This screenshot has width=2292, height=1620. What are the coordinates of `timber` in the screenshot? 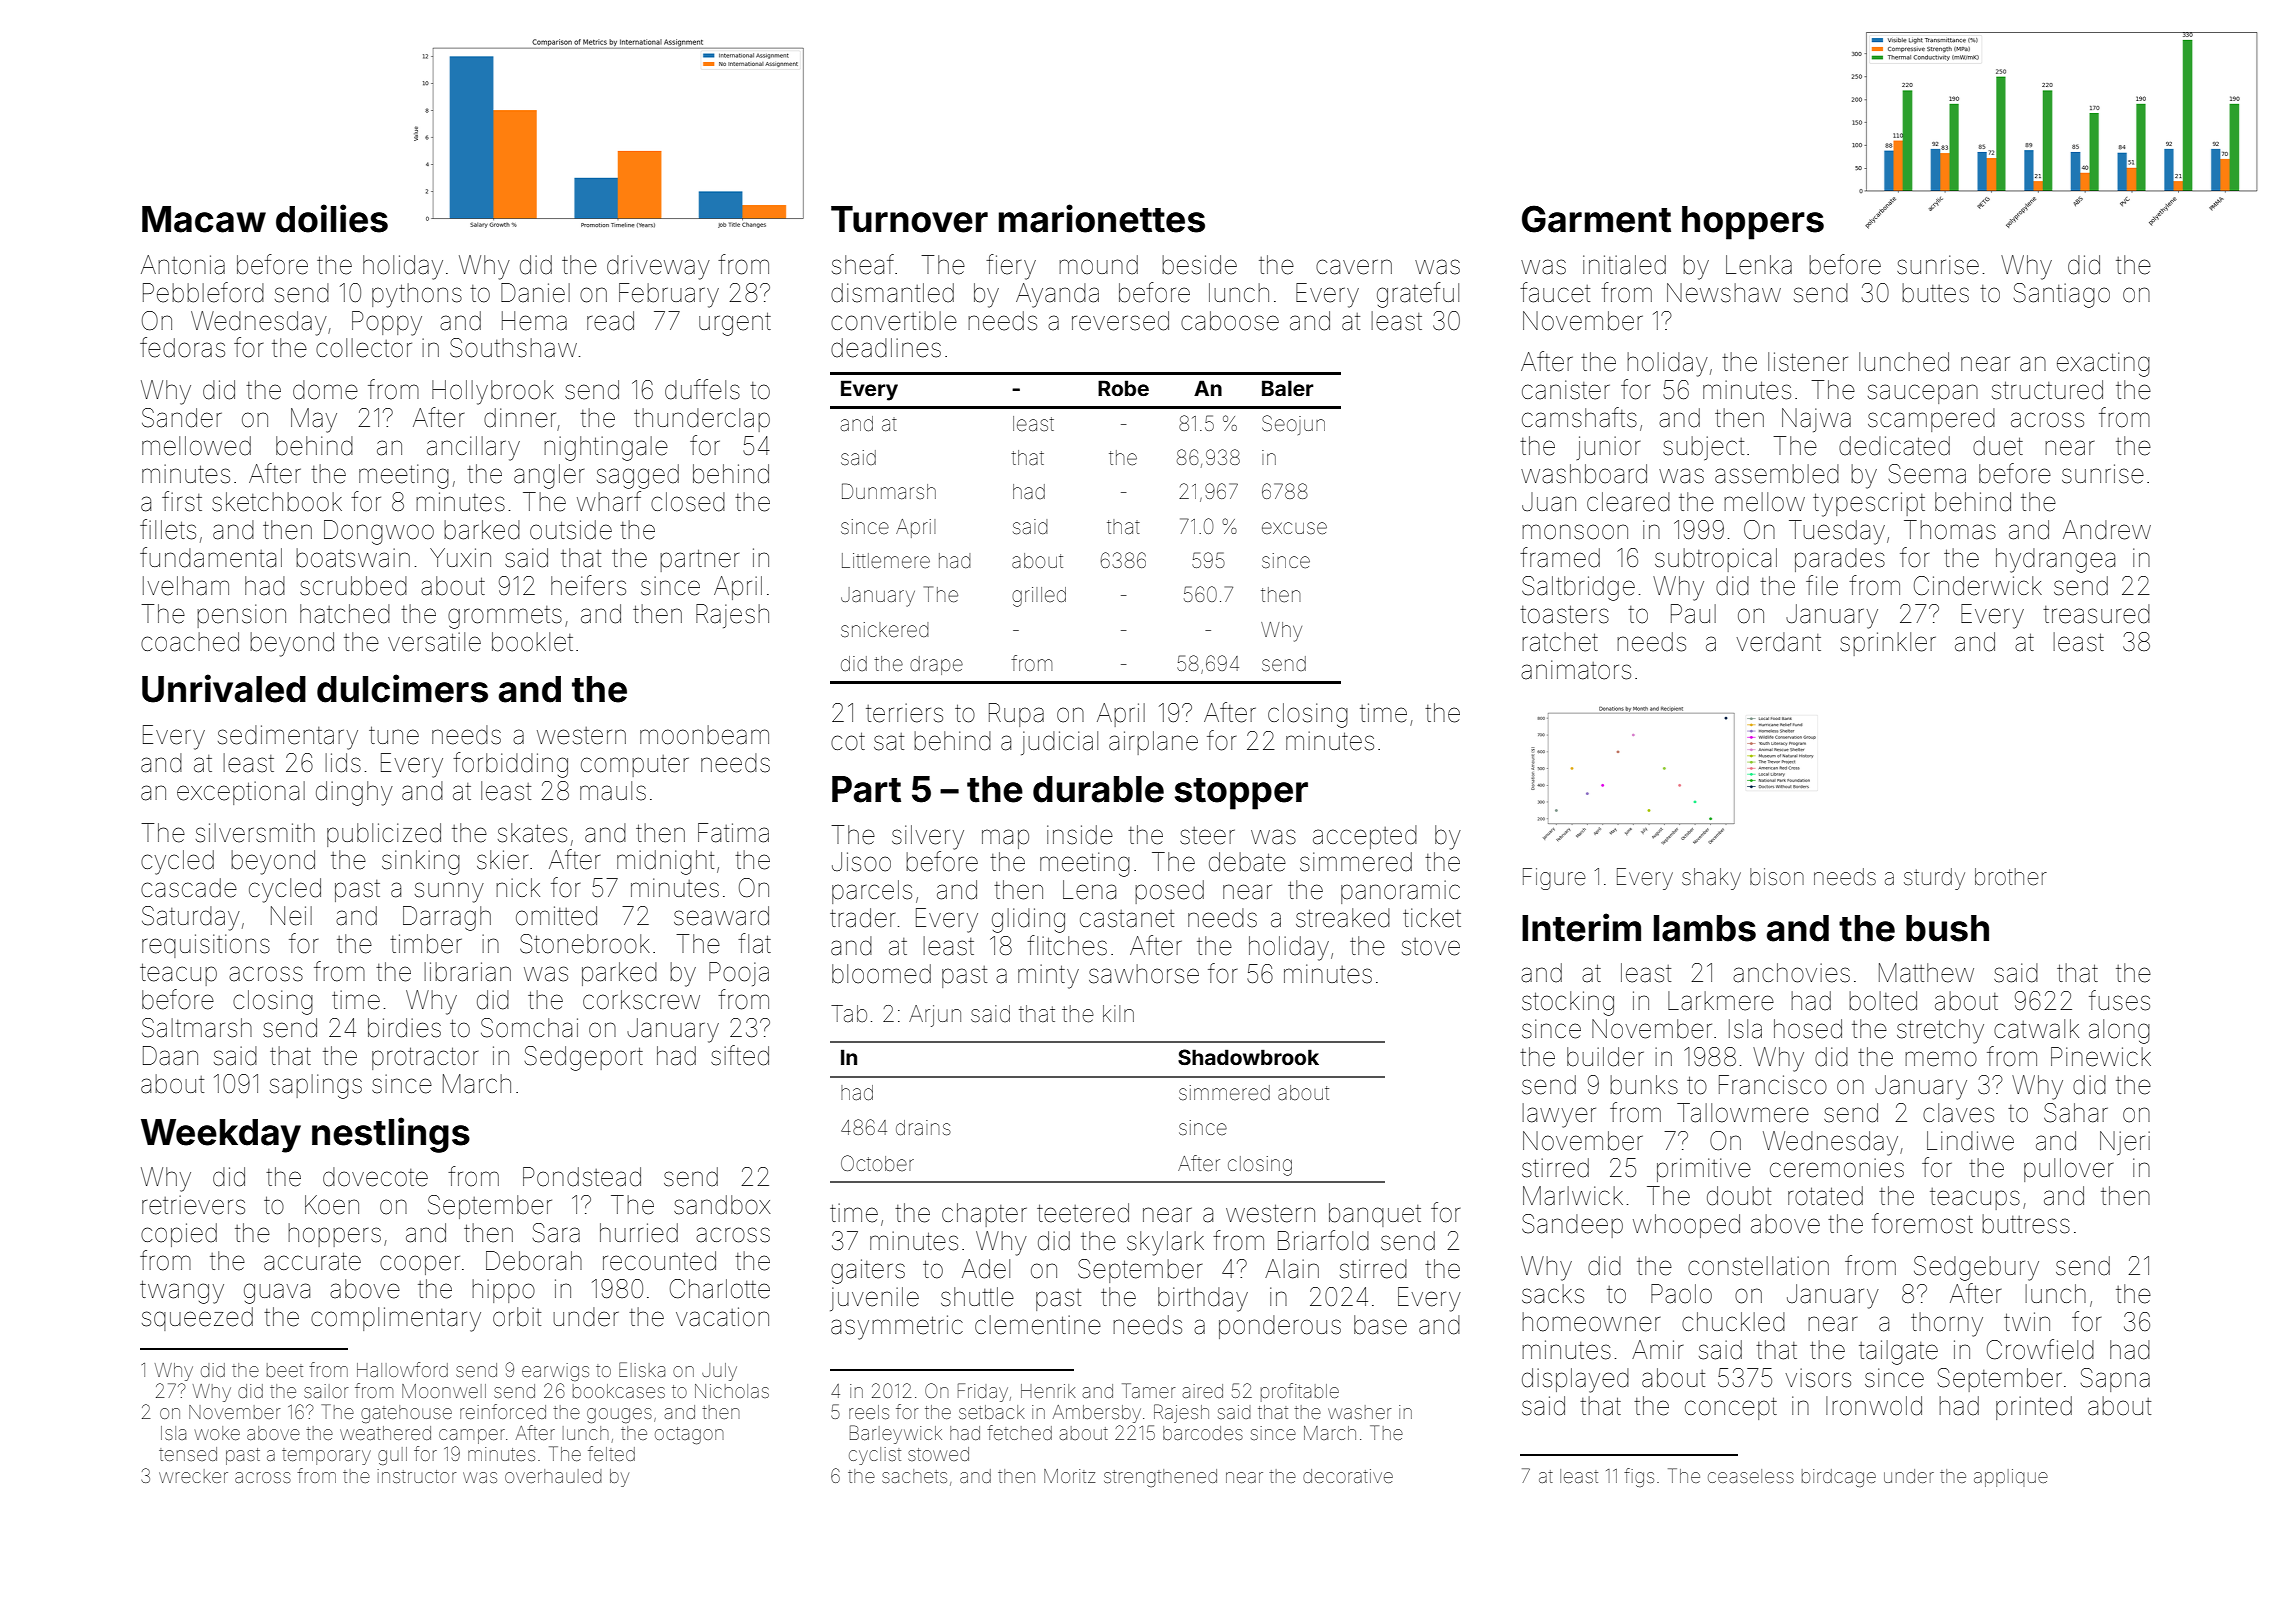 It's located at (426, 944).
